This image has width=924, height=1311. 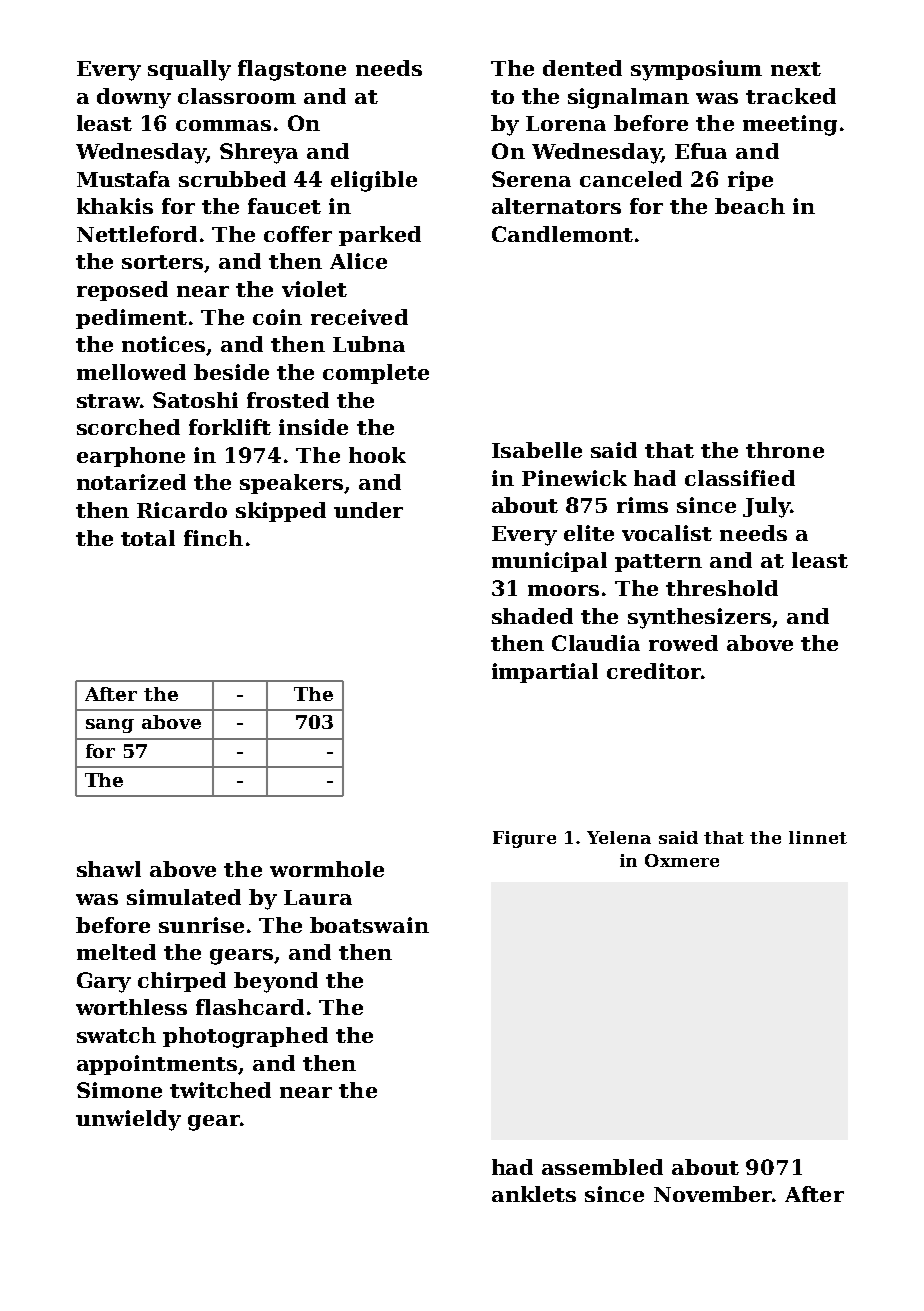 I want to click on eligible, so click(x=374, y=181).
